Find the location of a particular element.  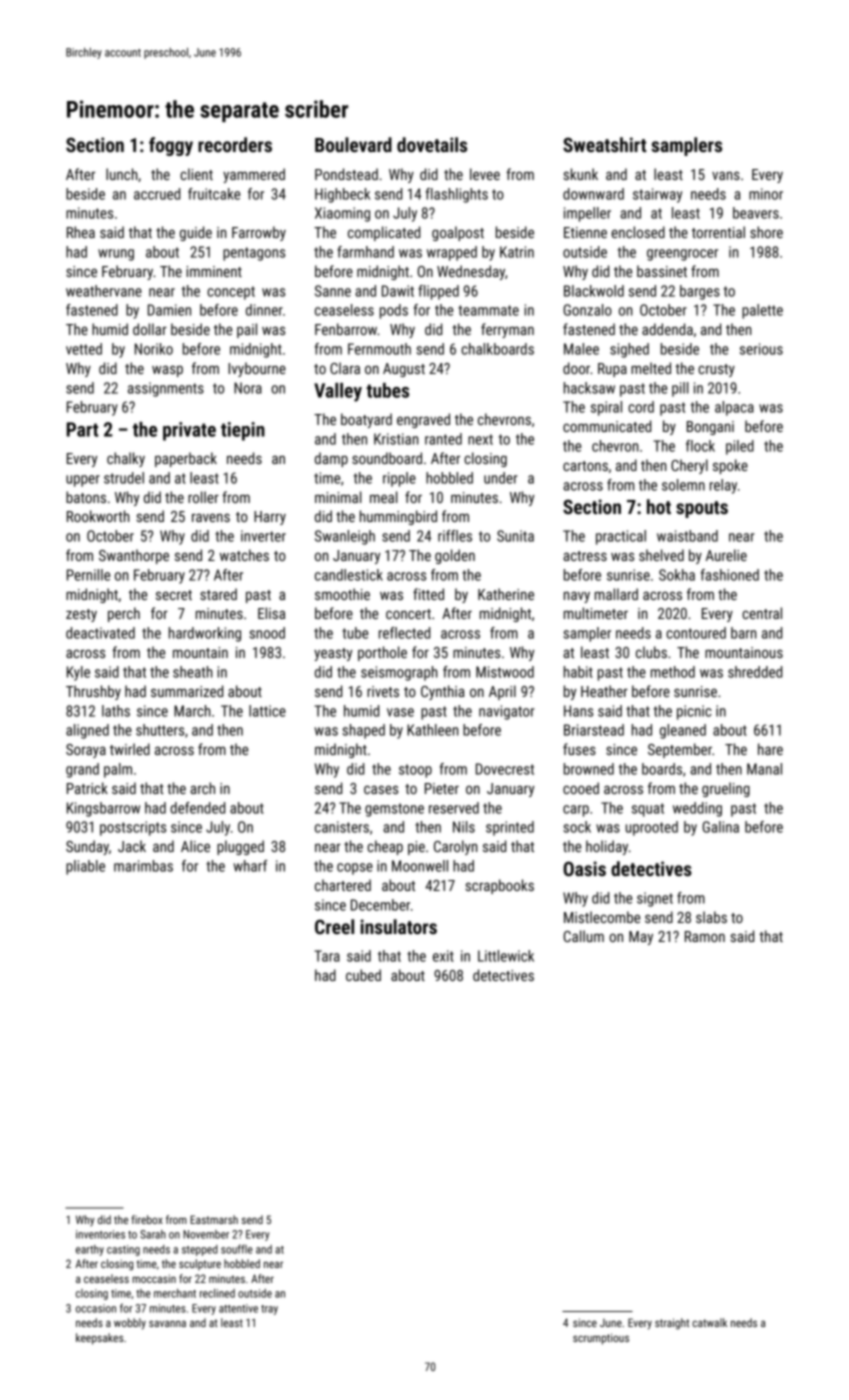

defended is located at coordinates (197, 808).
